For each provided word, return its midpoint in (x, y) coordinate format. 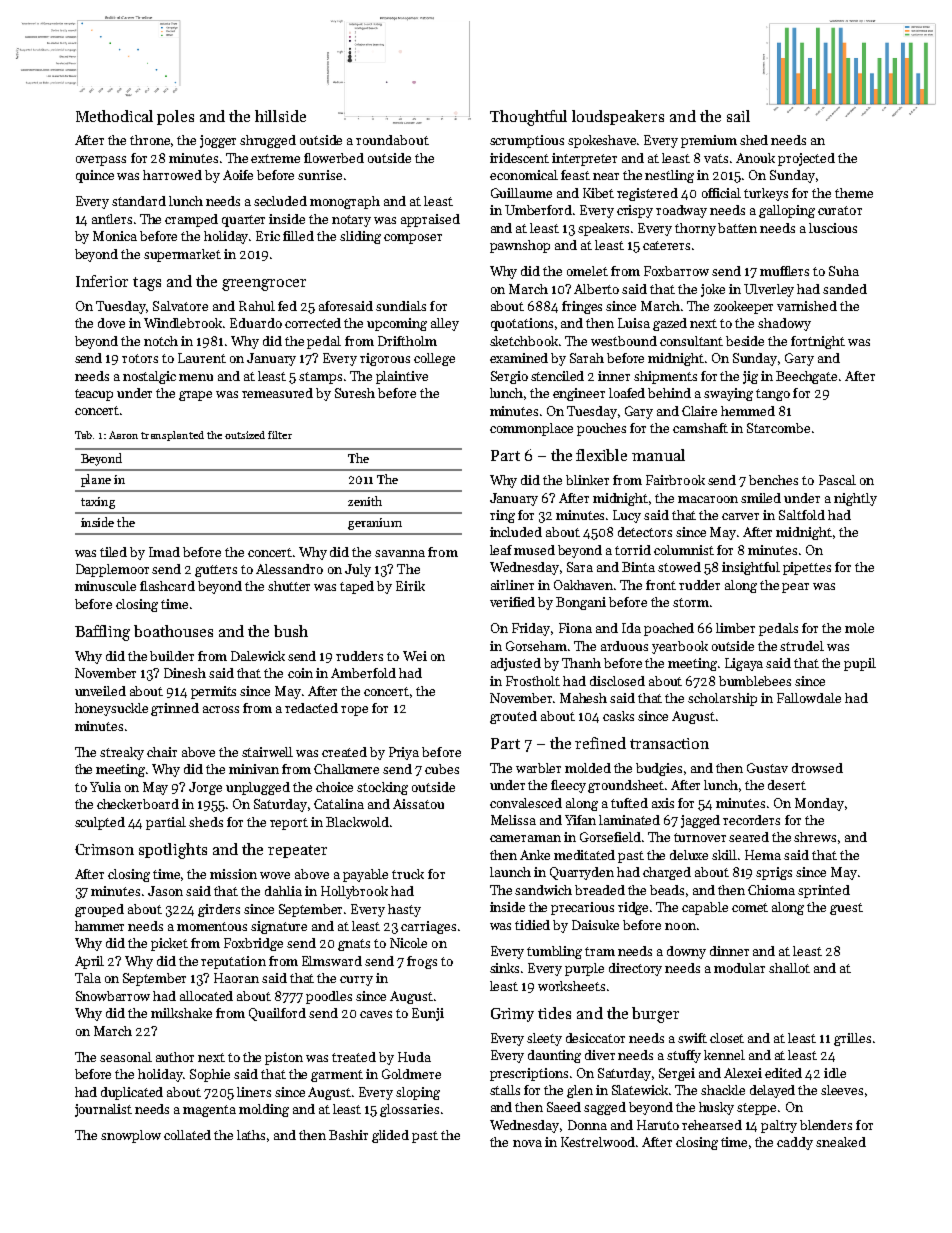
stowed (679, 567)
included (516, 532)
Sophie (210, 1075)
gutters (216, 571)
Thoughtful (528, 118)
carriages (428, 927)
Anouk (755, 158)
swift (692, 1038)
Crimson (104, 849)
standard (139, 201)
